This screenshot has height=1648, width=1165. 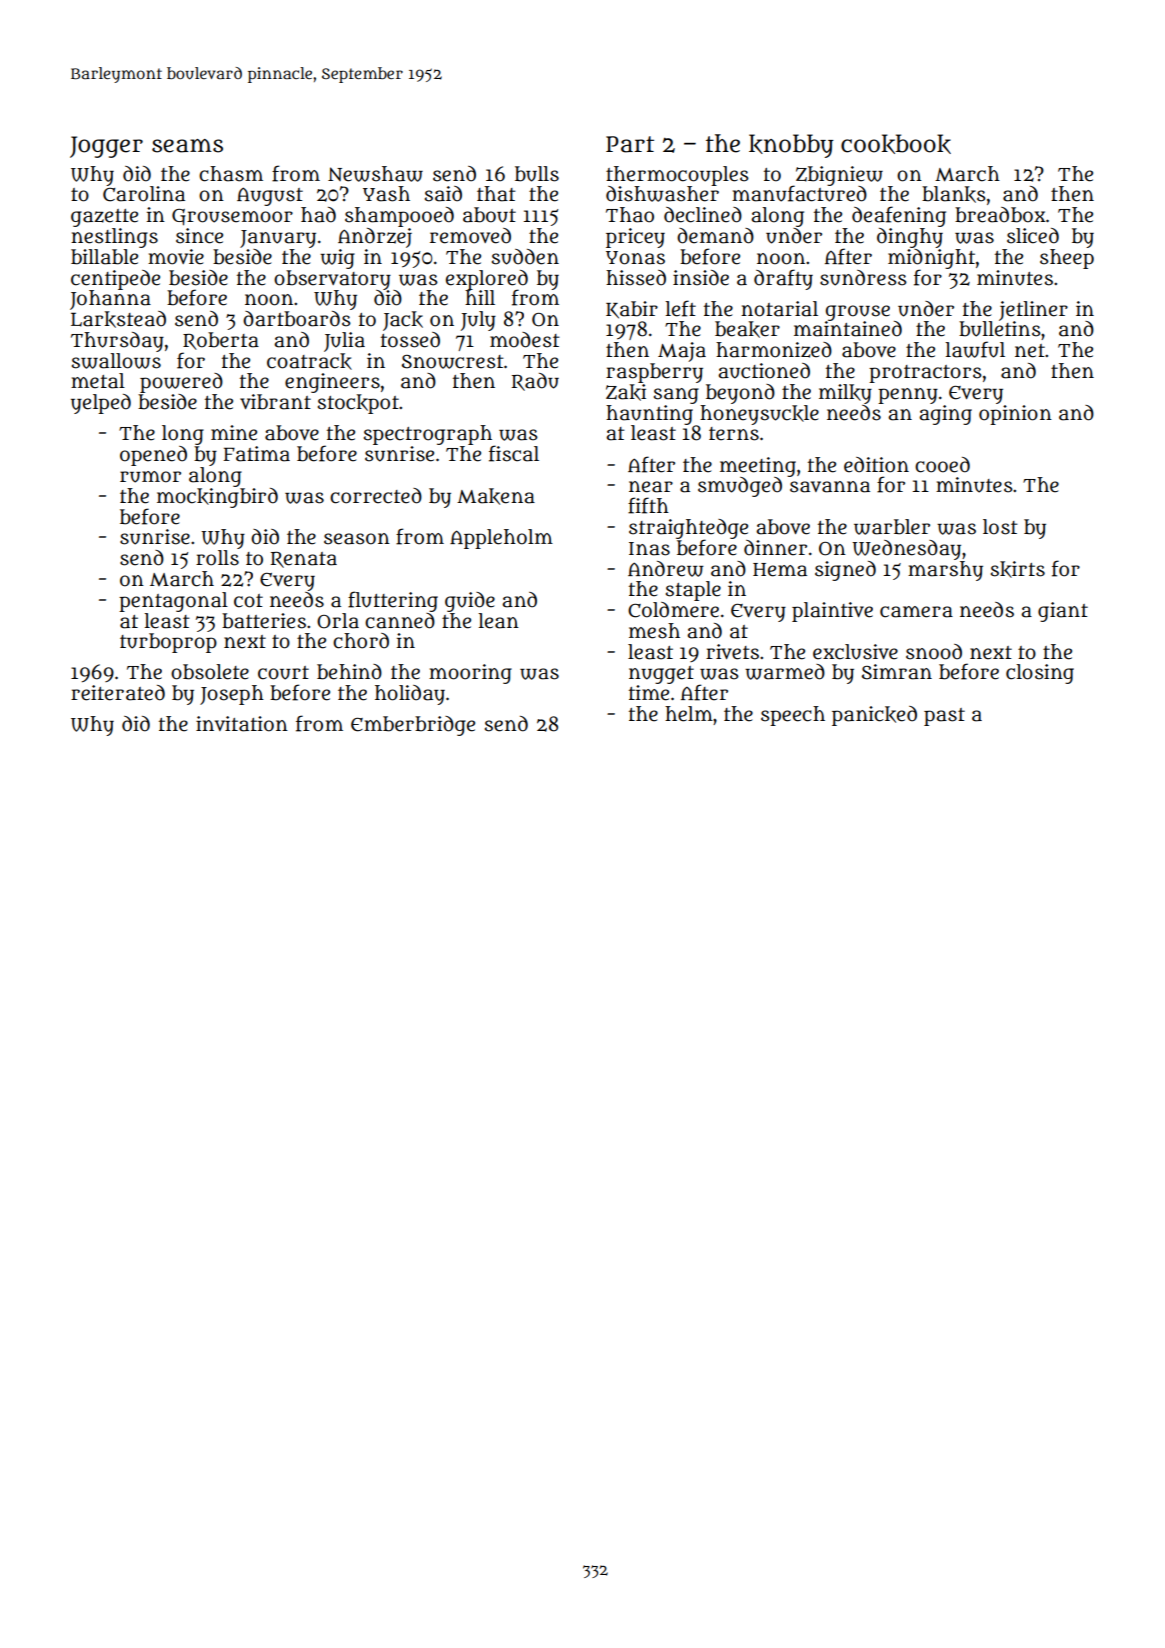 What do you see at coordinates (470, 236) in the screenshot?
I see `removed` at bounding box center [470, 236].
